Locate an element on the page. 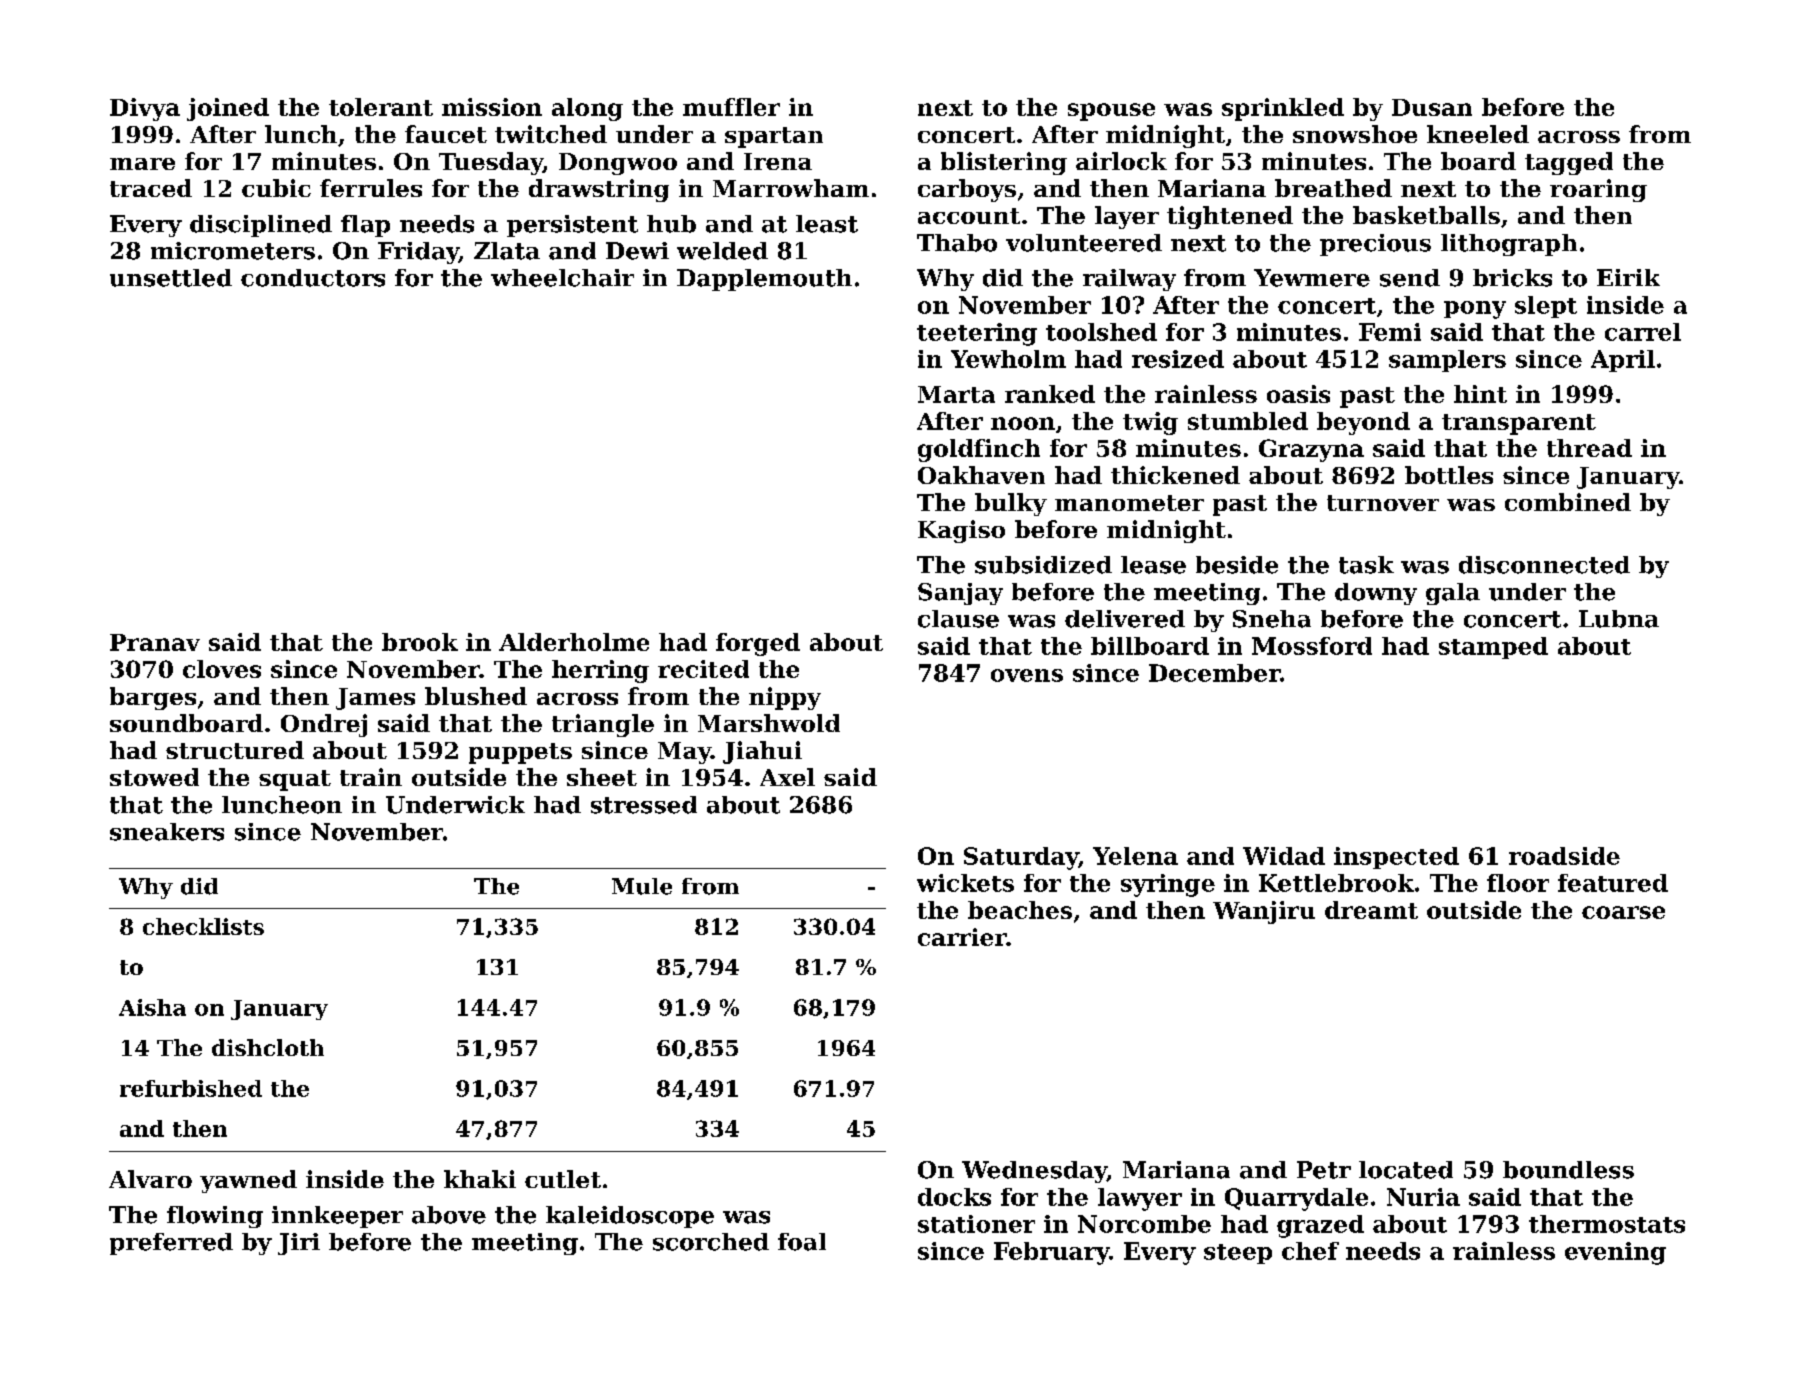 Image resolution: width=1803 pixels, height=1393 pixels. lawyer is located at coordinates (1140, 1199).
